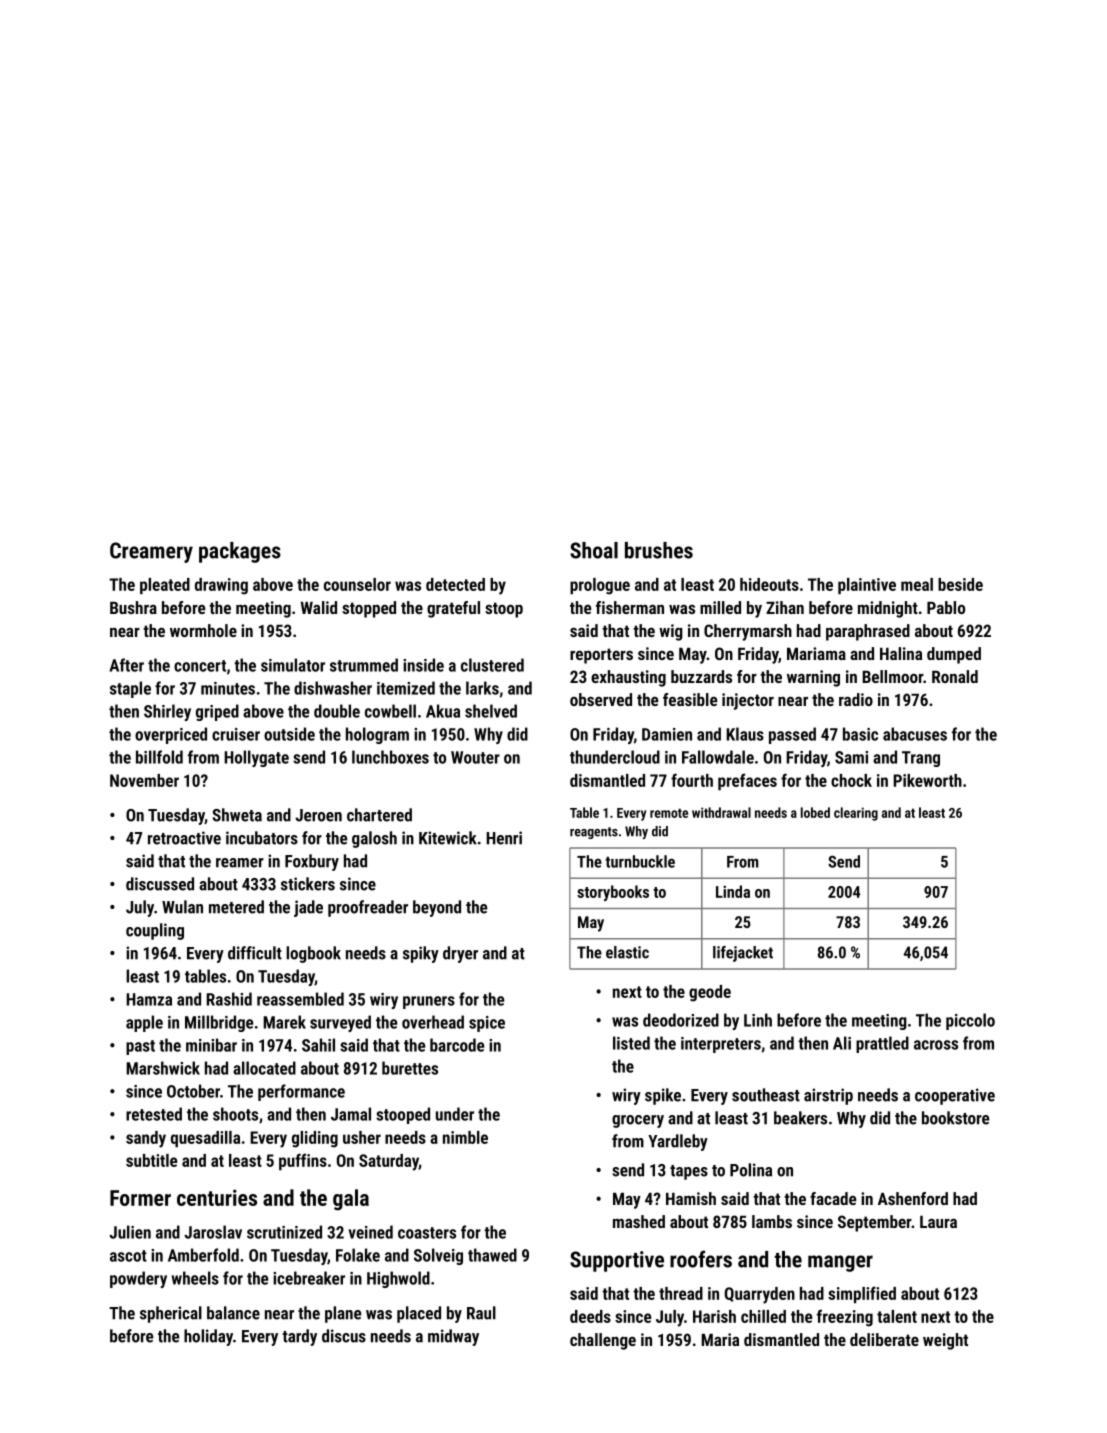  Describe the element at coordinates (475, 757) in the screenshot. I see `Wouter` at that location.
